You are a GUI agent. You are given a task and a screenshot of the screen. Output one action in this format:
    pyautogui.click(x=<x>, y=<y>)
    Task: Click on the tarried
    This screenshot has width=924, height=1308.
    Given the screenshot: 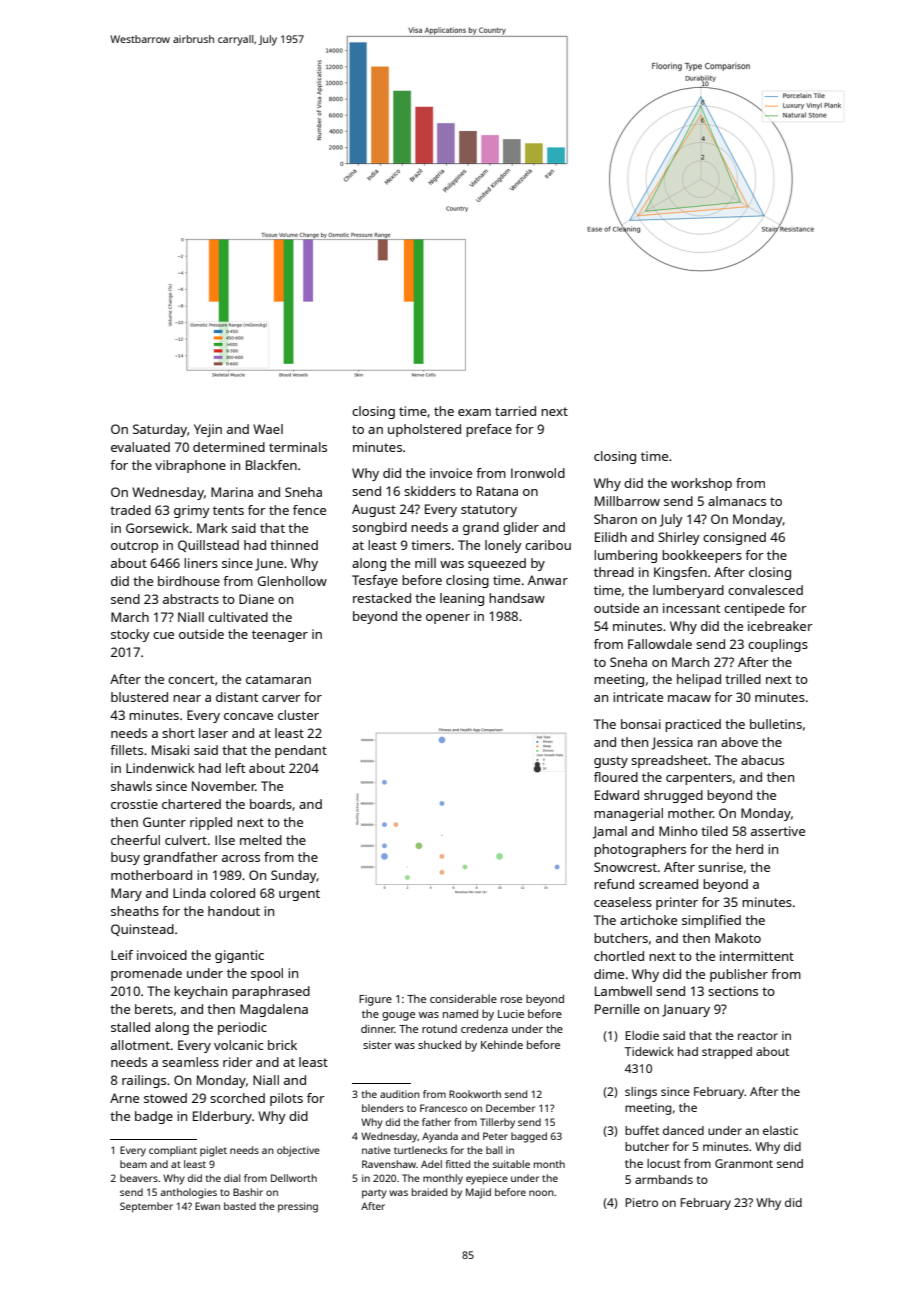 What is the action you would take?
    pyautogui.click(x=515, y=411)
